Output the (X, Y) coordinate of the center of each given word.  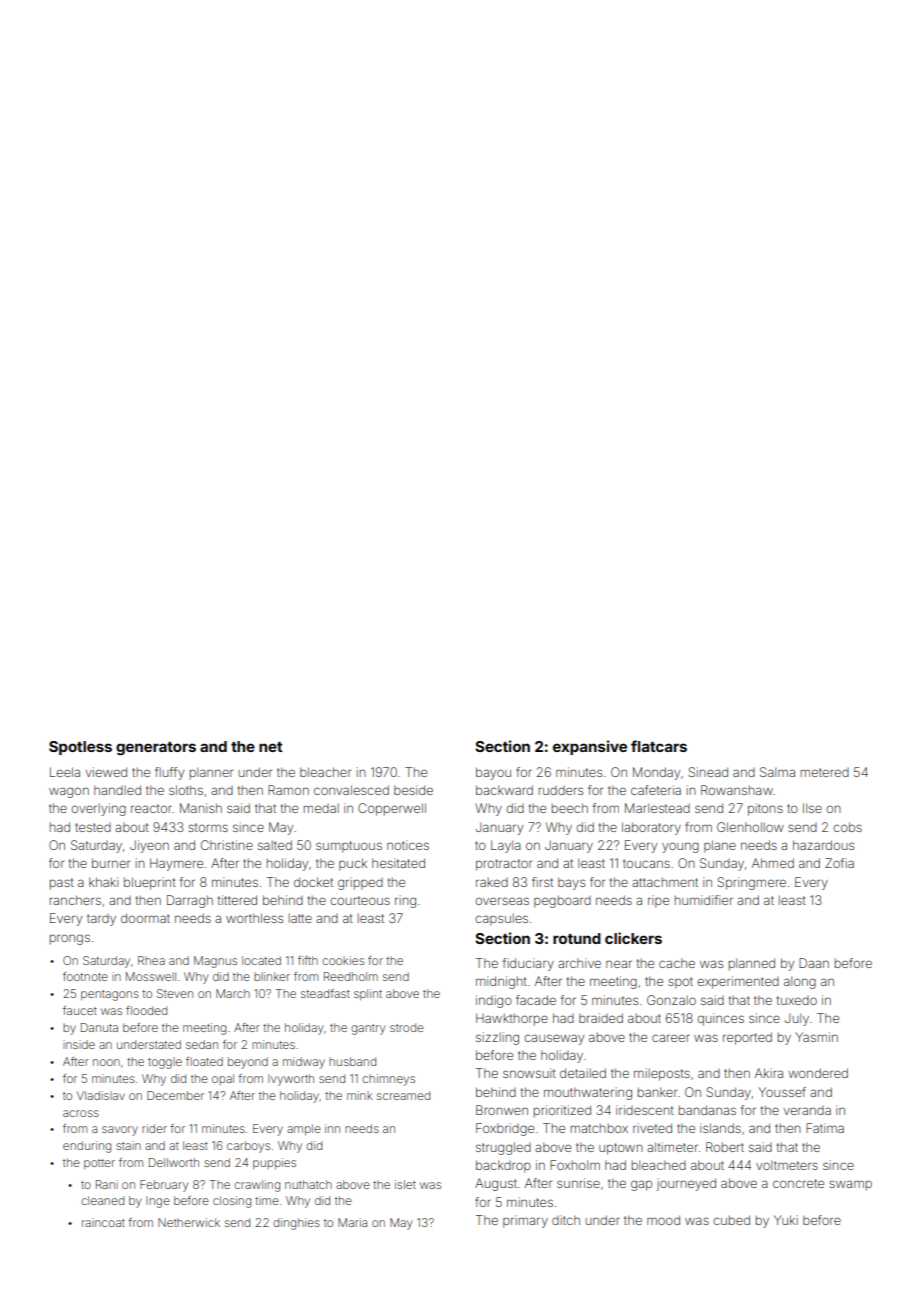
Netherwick (189, 1222)
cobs (847, 827)
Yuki (786, 1220)
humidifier (704, 900)
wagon (69, 792)
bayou (493, 773)
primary (525, 1221)
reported (747, 1038)
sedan (202, 1044)
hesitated (398, 863)
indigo (494, 1001)
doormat (145, 918)
